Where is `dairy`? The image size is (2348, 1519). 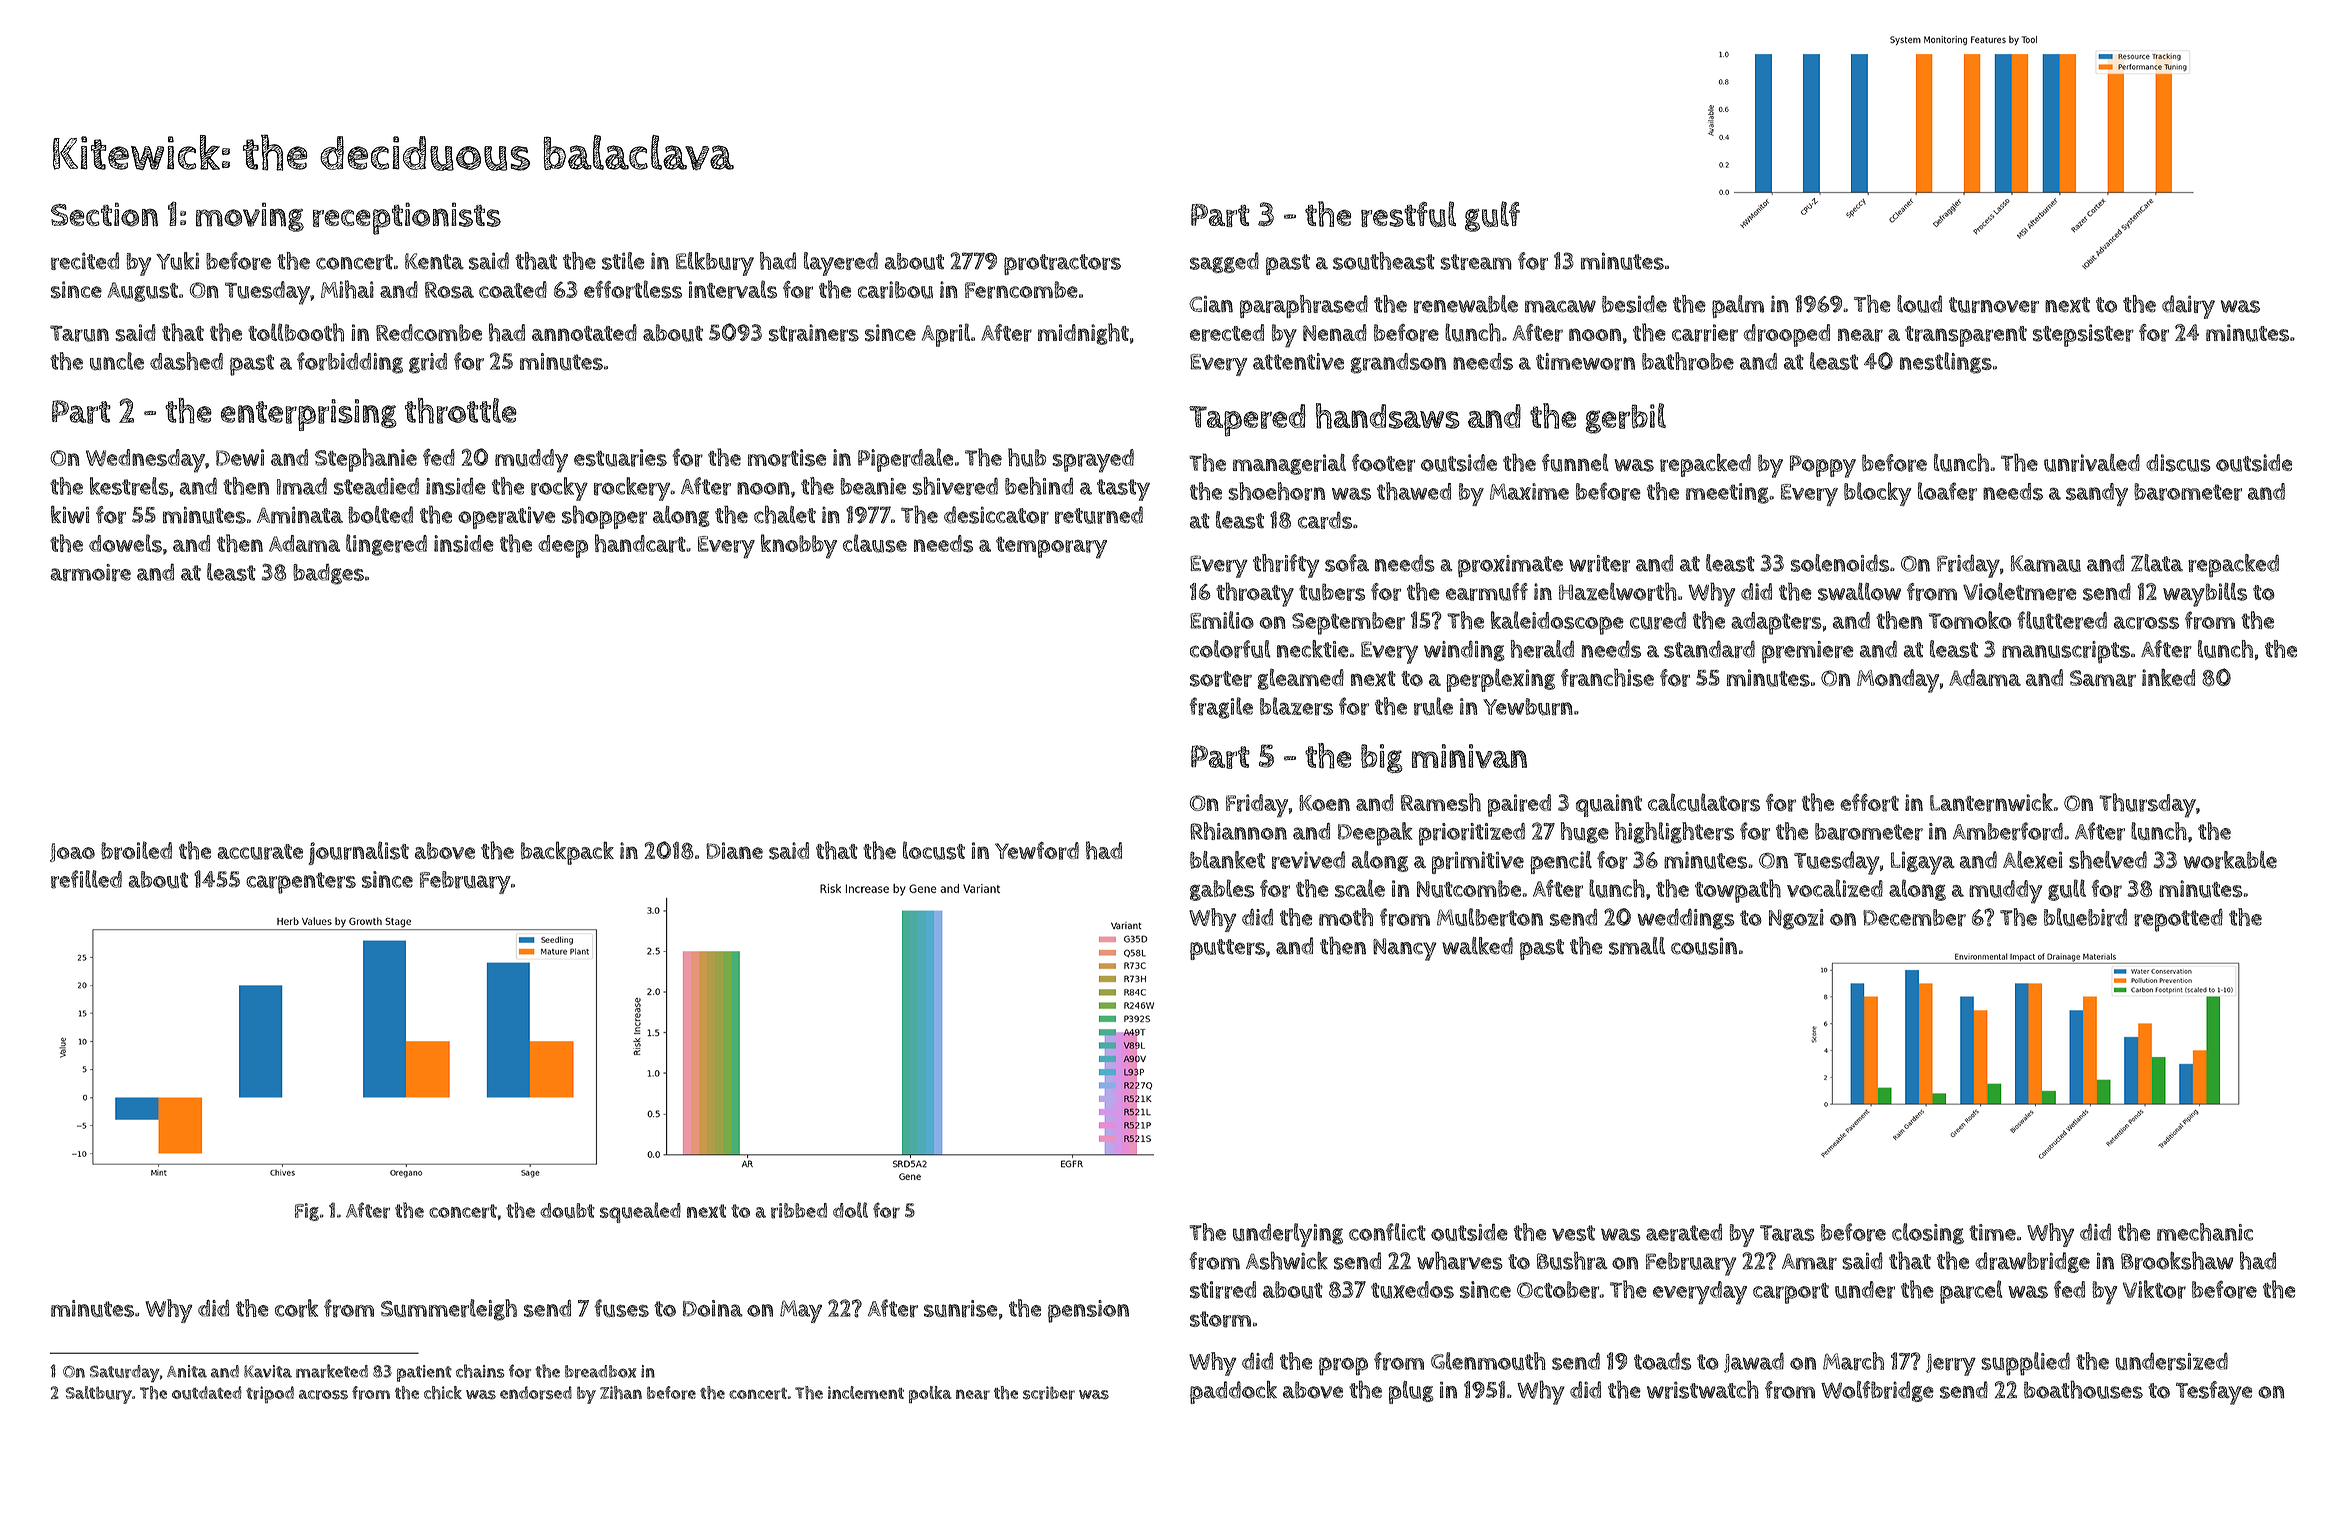 dairy is located at coordinates (2188, 307).
